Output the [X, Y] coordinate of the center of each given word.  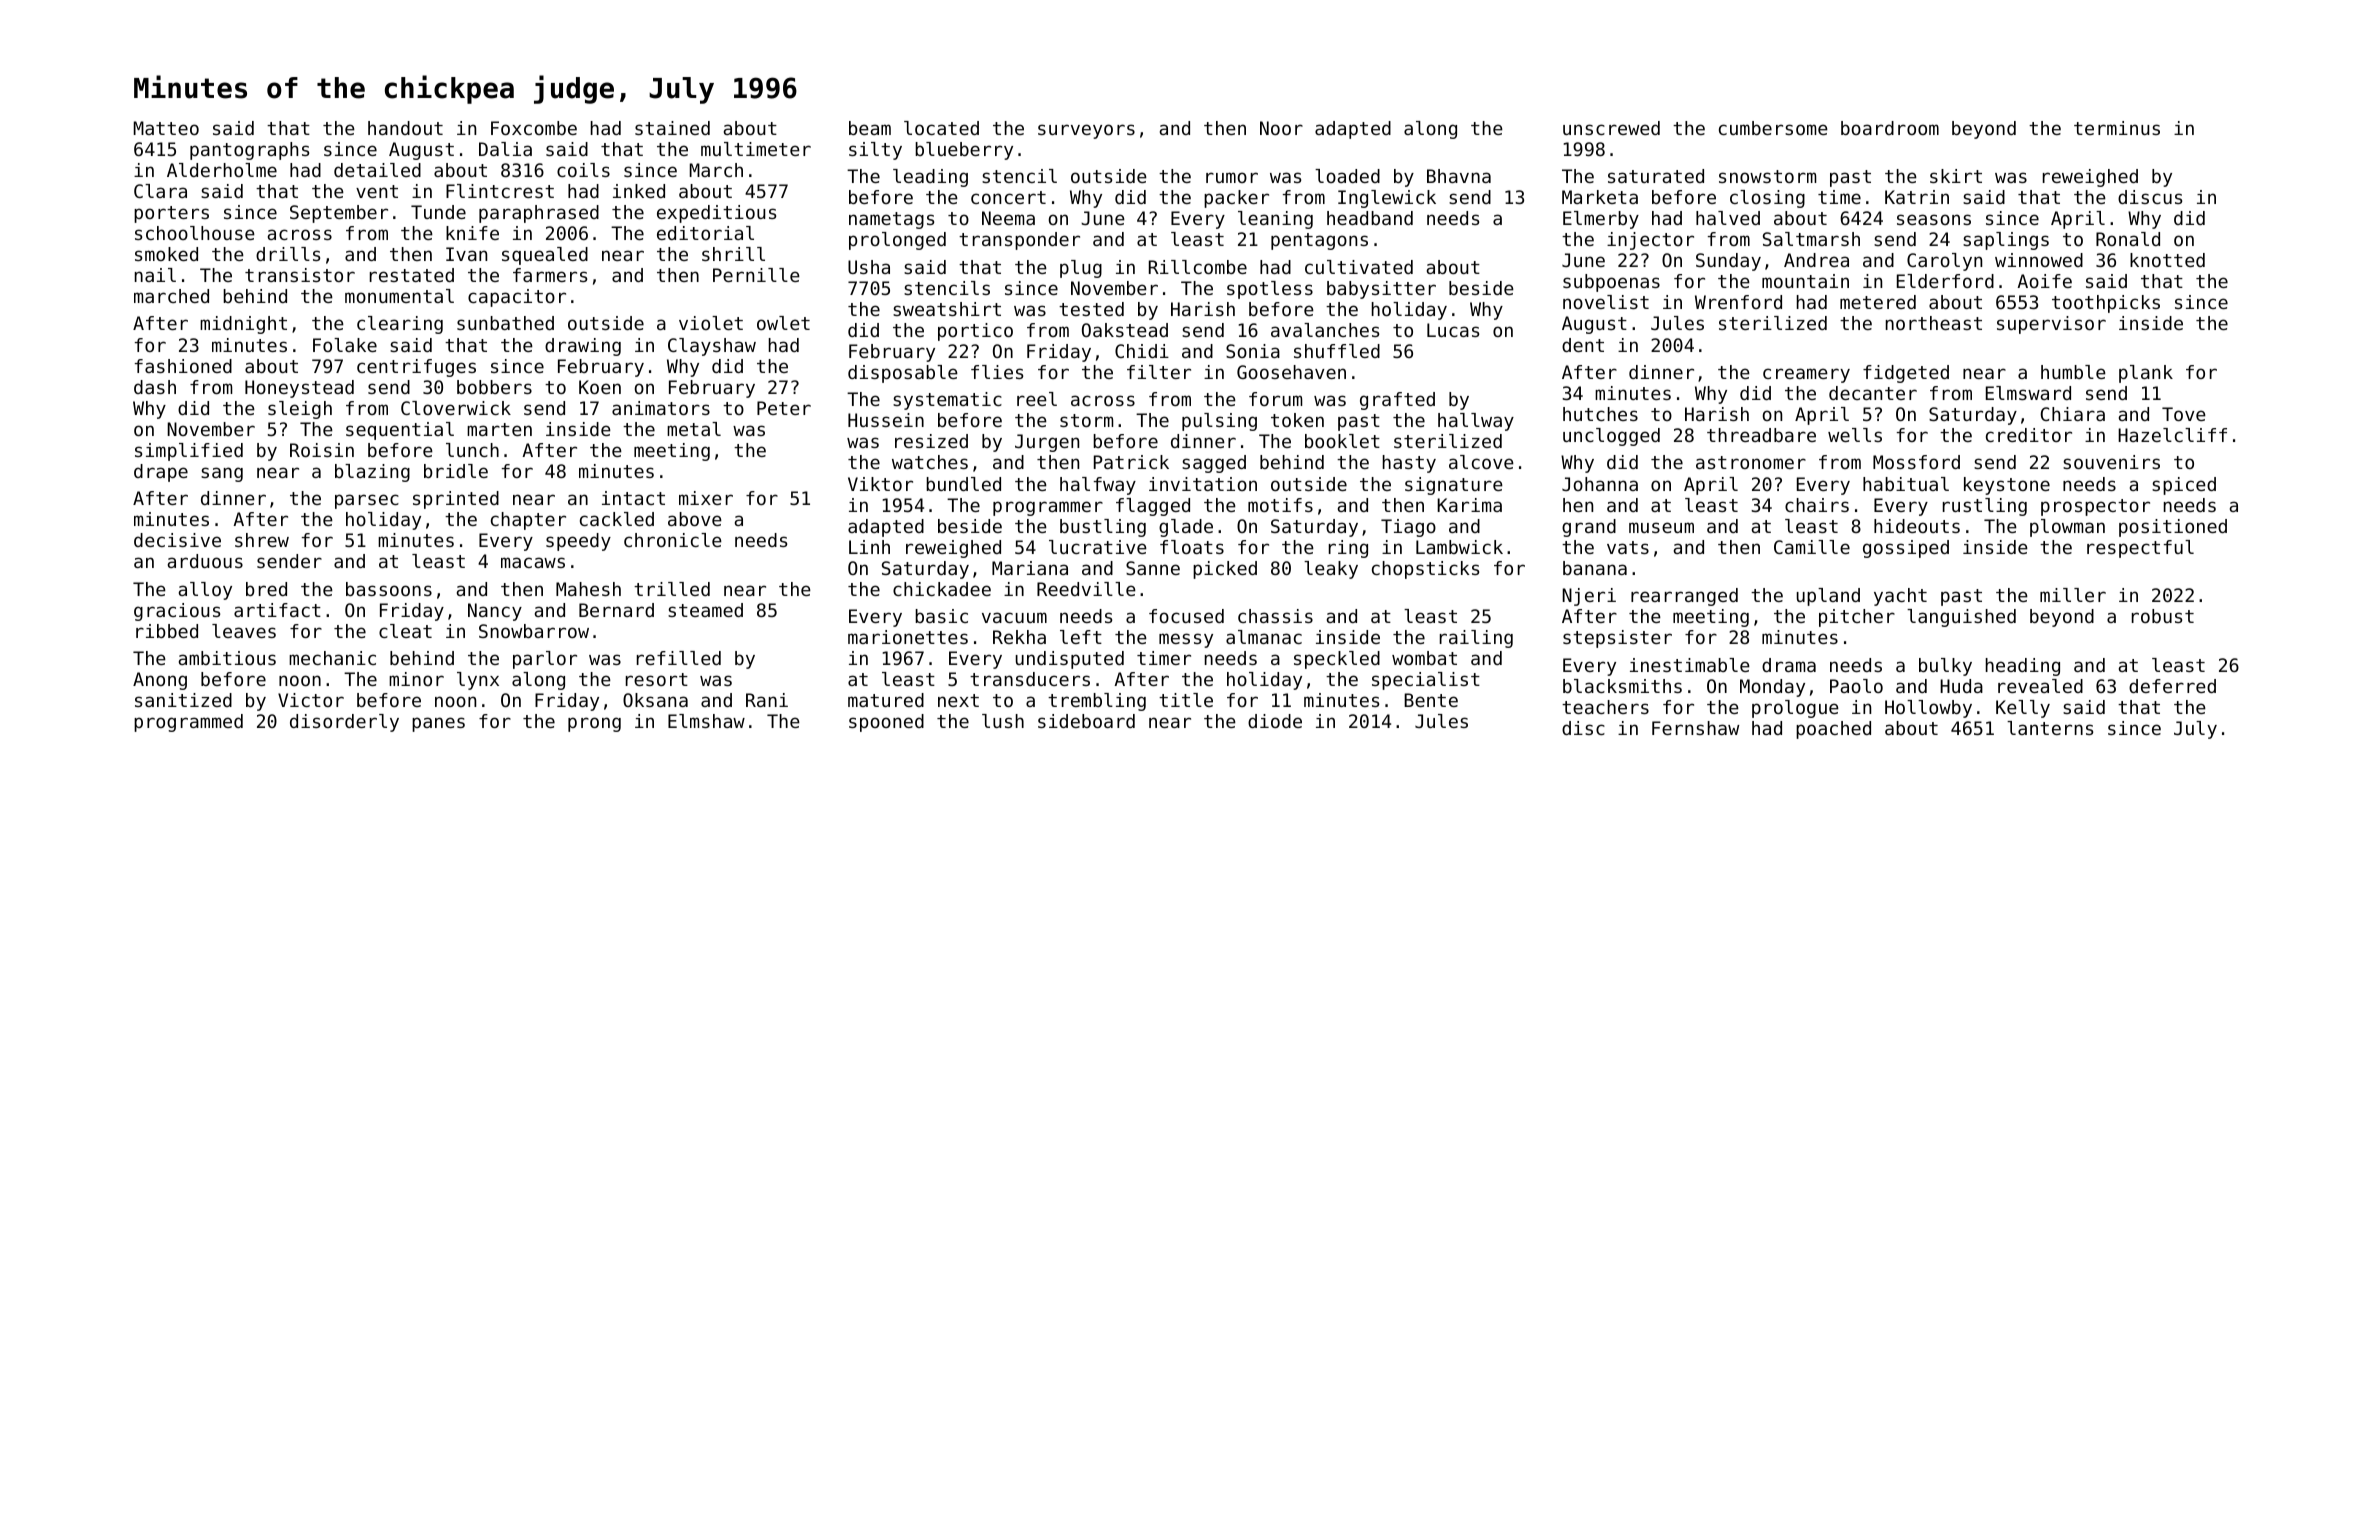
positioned [2173, 528]
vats [1628, 547]
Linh [869, 547]
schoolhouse [195, 233]
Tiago [1408, 528]
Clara [160, 191]
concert [1008, 197]
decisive [177, 540]
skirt [1956, 176]
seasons [1934, 219]
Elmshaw [706, 721]
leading [930, 178]
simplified [189, 452]
